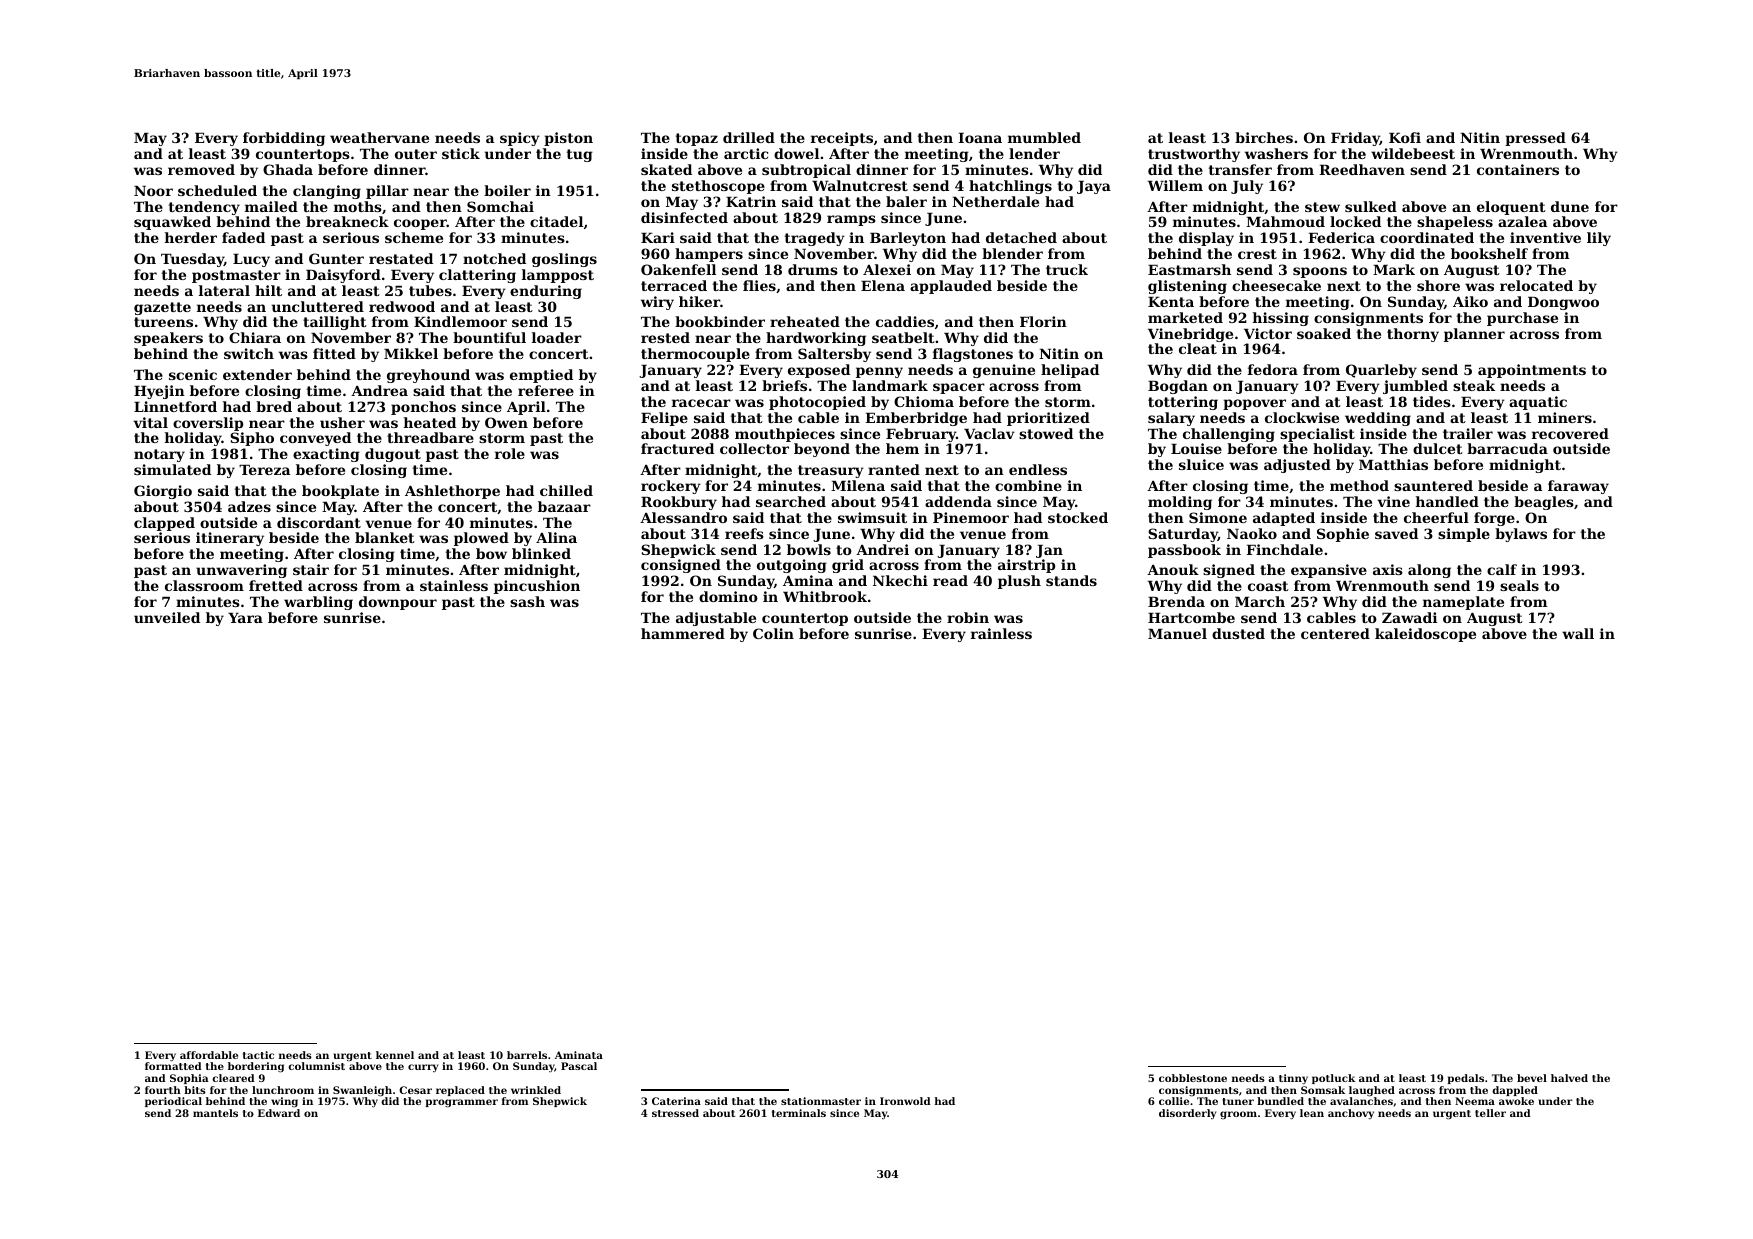  I want to click on stationmaster, so click(821, 1101).
